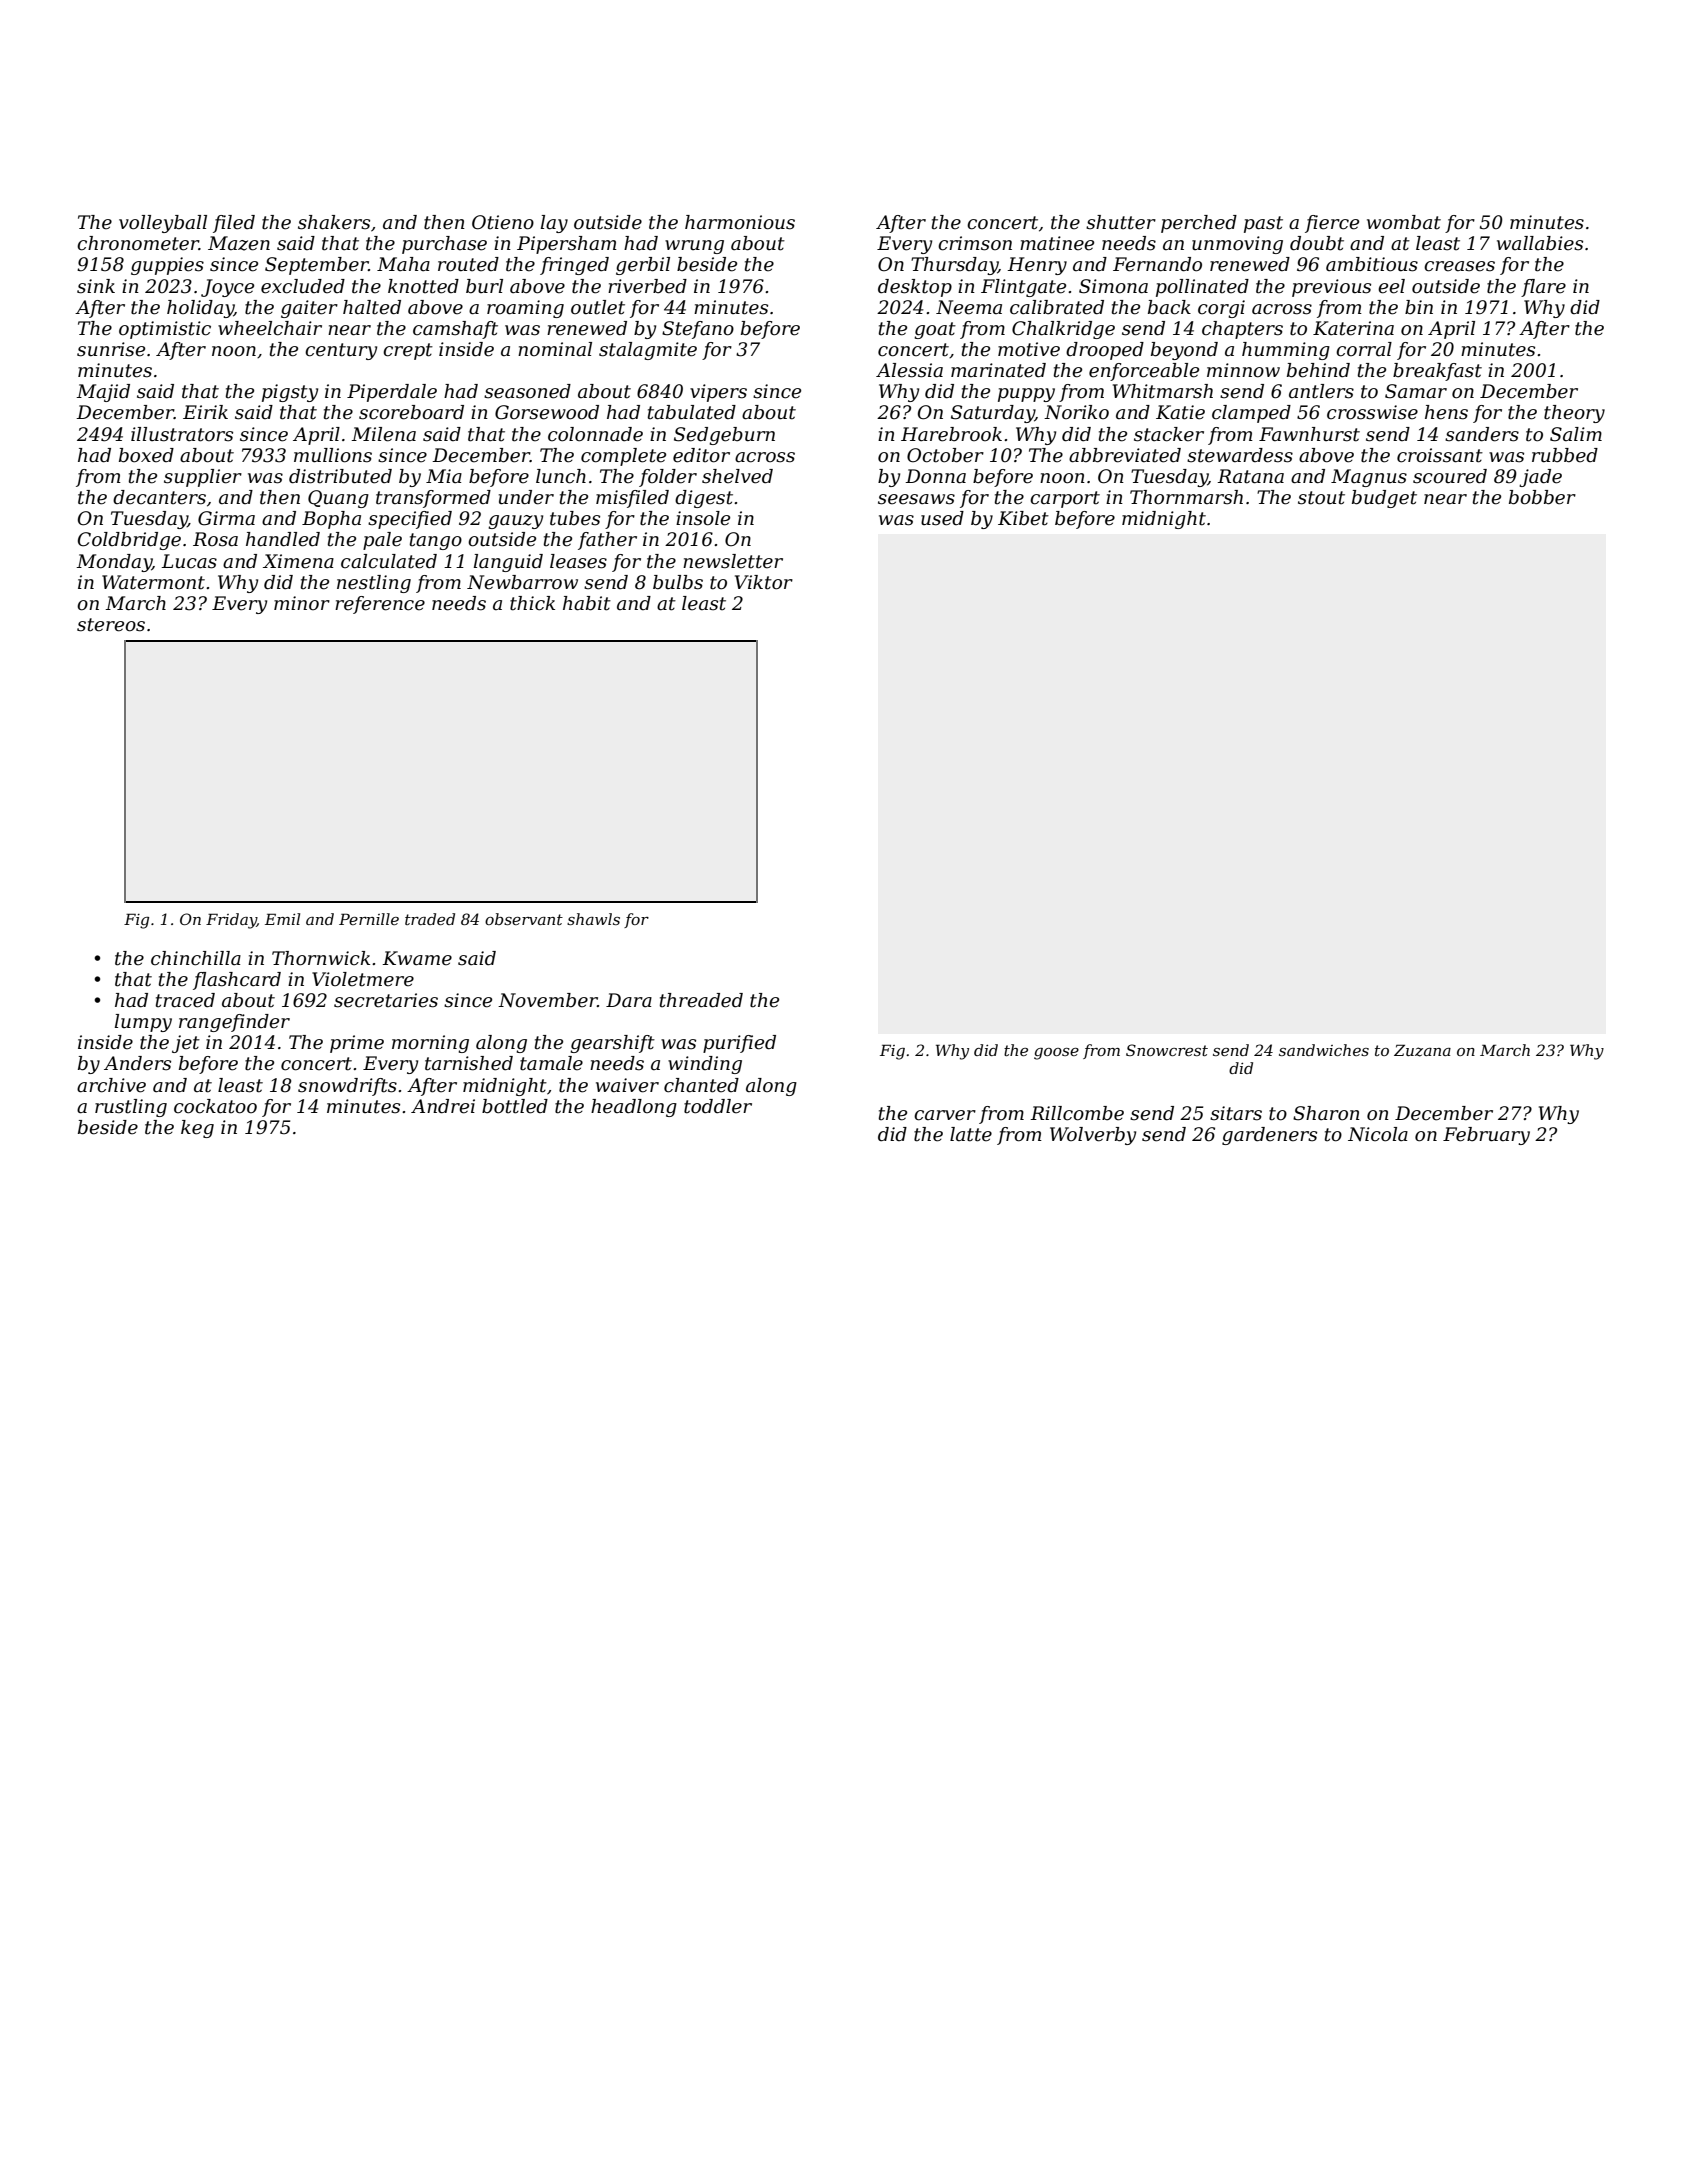  What do you see at coordinates (971, 1134) in the page?
I see `latte` at bounding box center [971, 1134].
